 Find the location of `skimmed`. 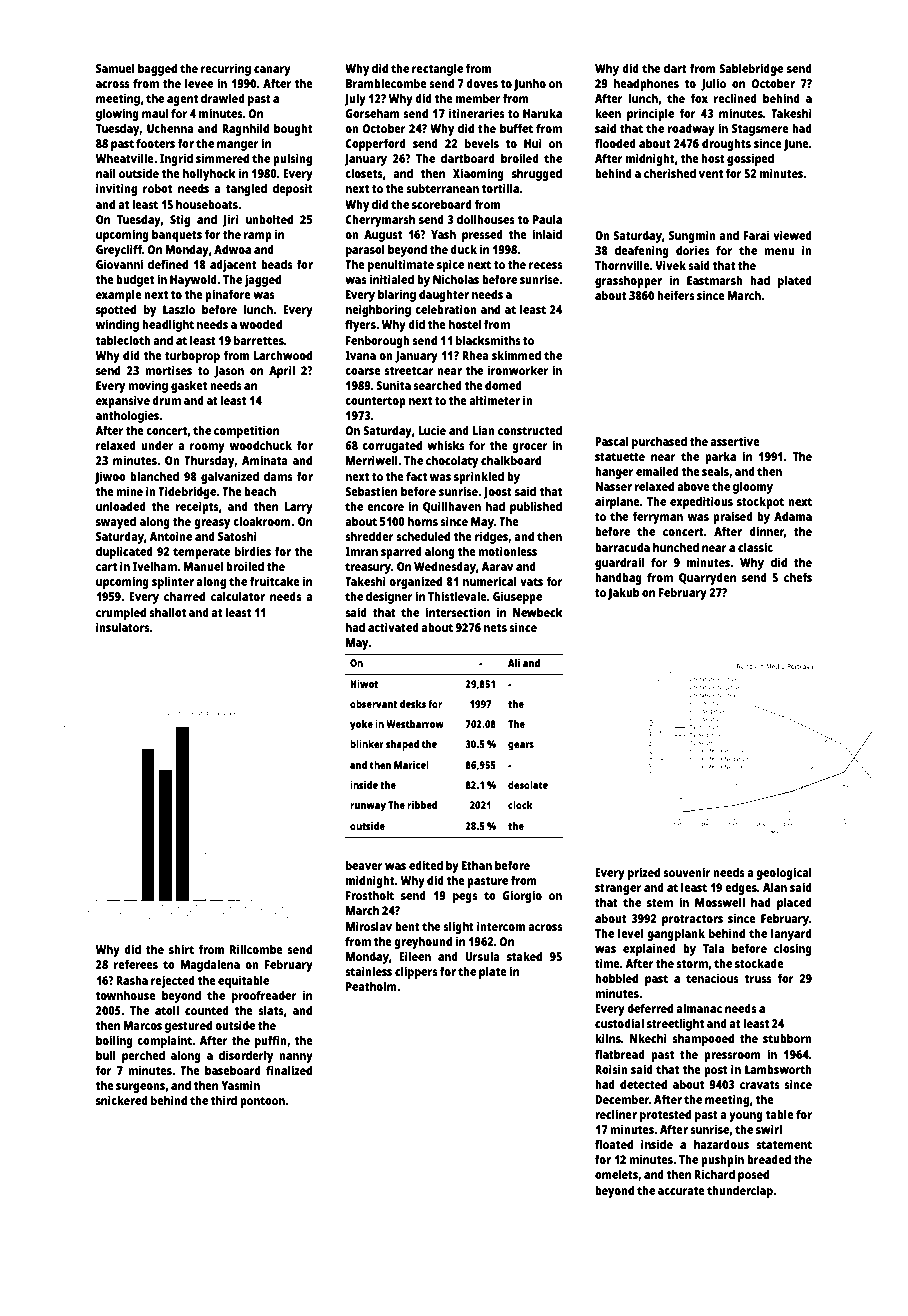

skimmed is located at coordinates (516, 355).
